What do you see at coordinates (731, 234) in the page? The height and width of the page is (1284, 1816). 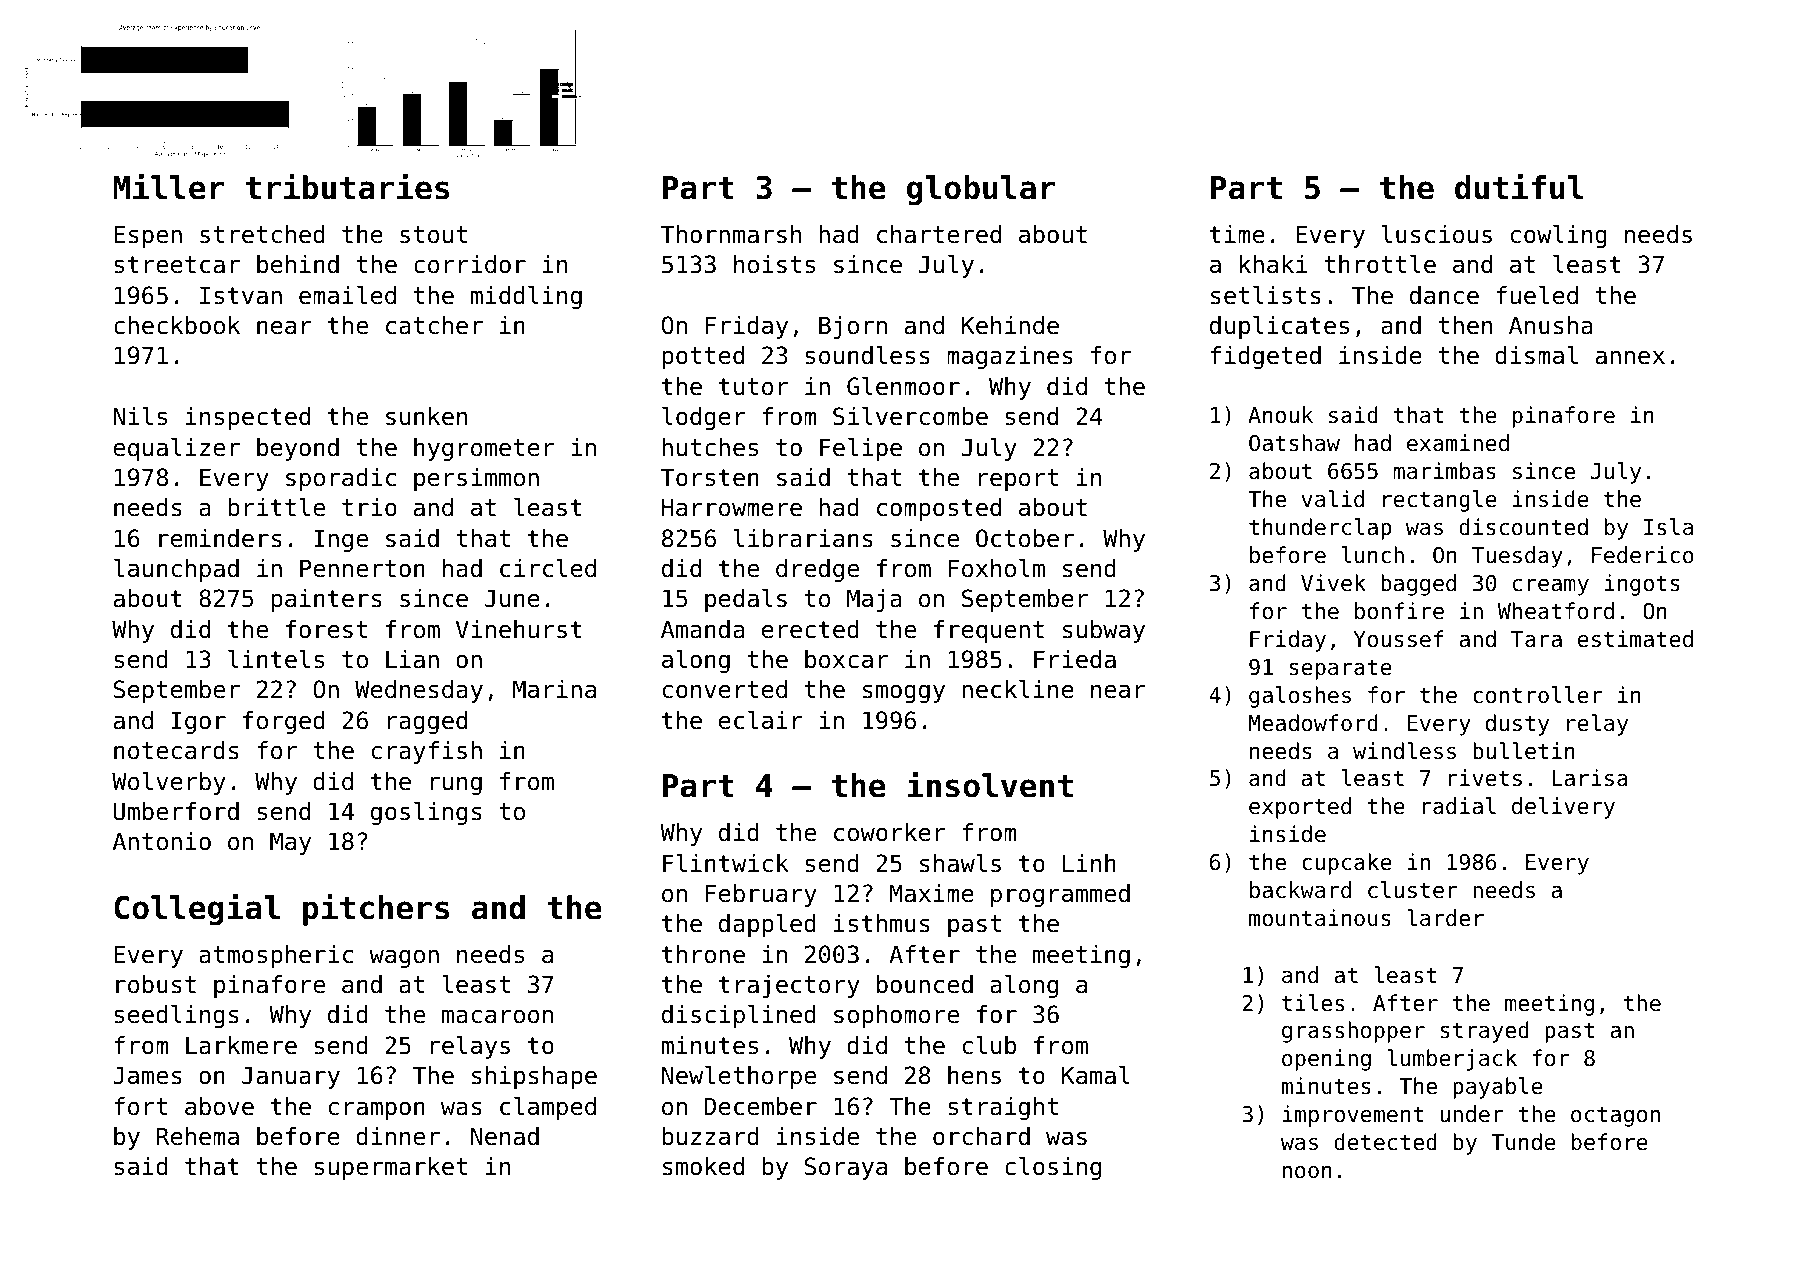 I see `Thornmarsh` at bounding box center [731, 234].
